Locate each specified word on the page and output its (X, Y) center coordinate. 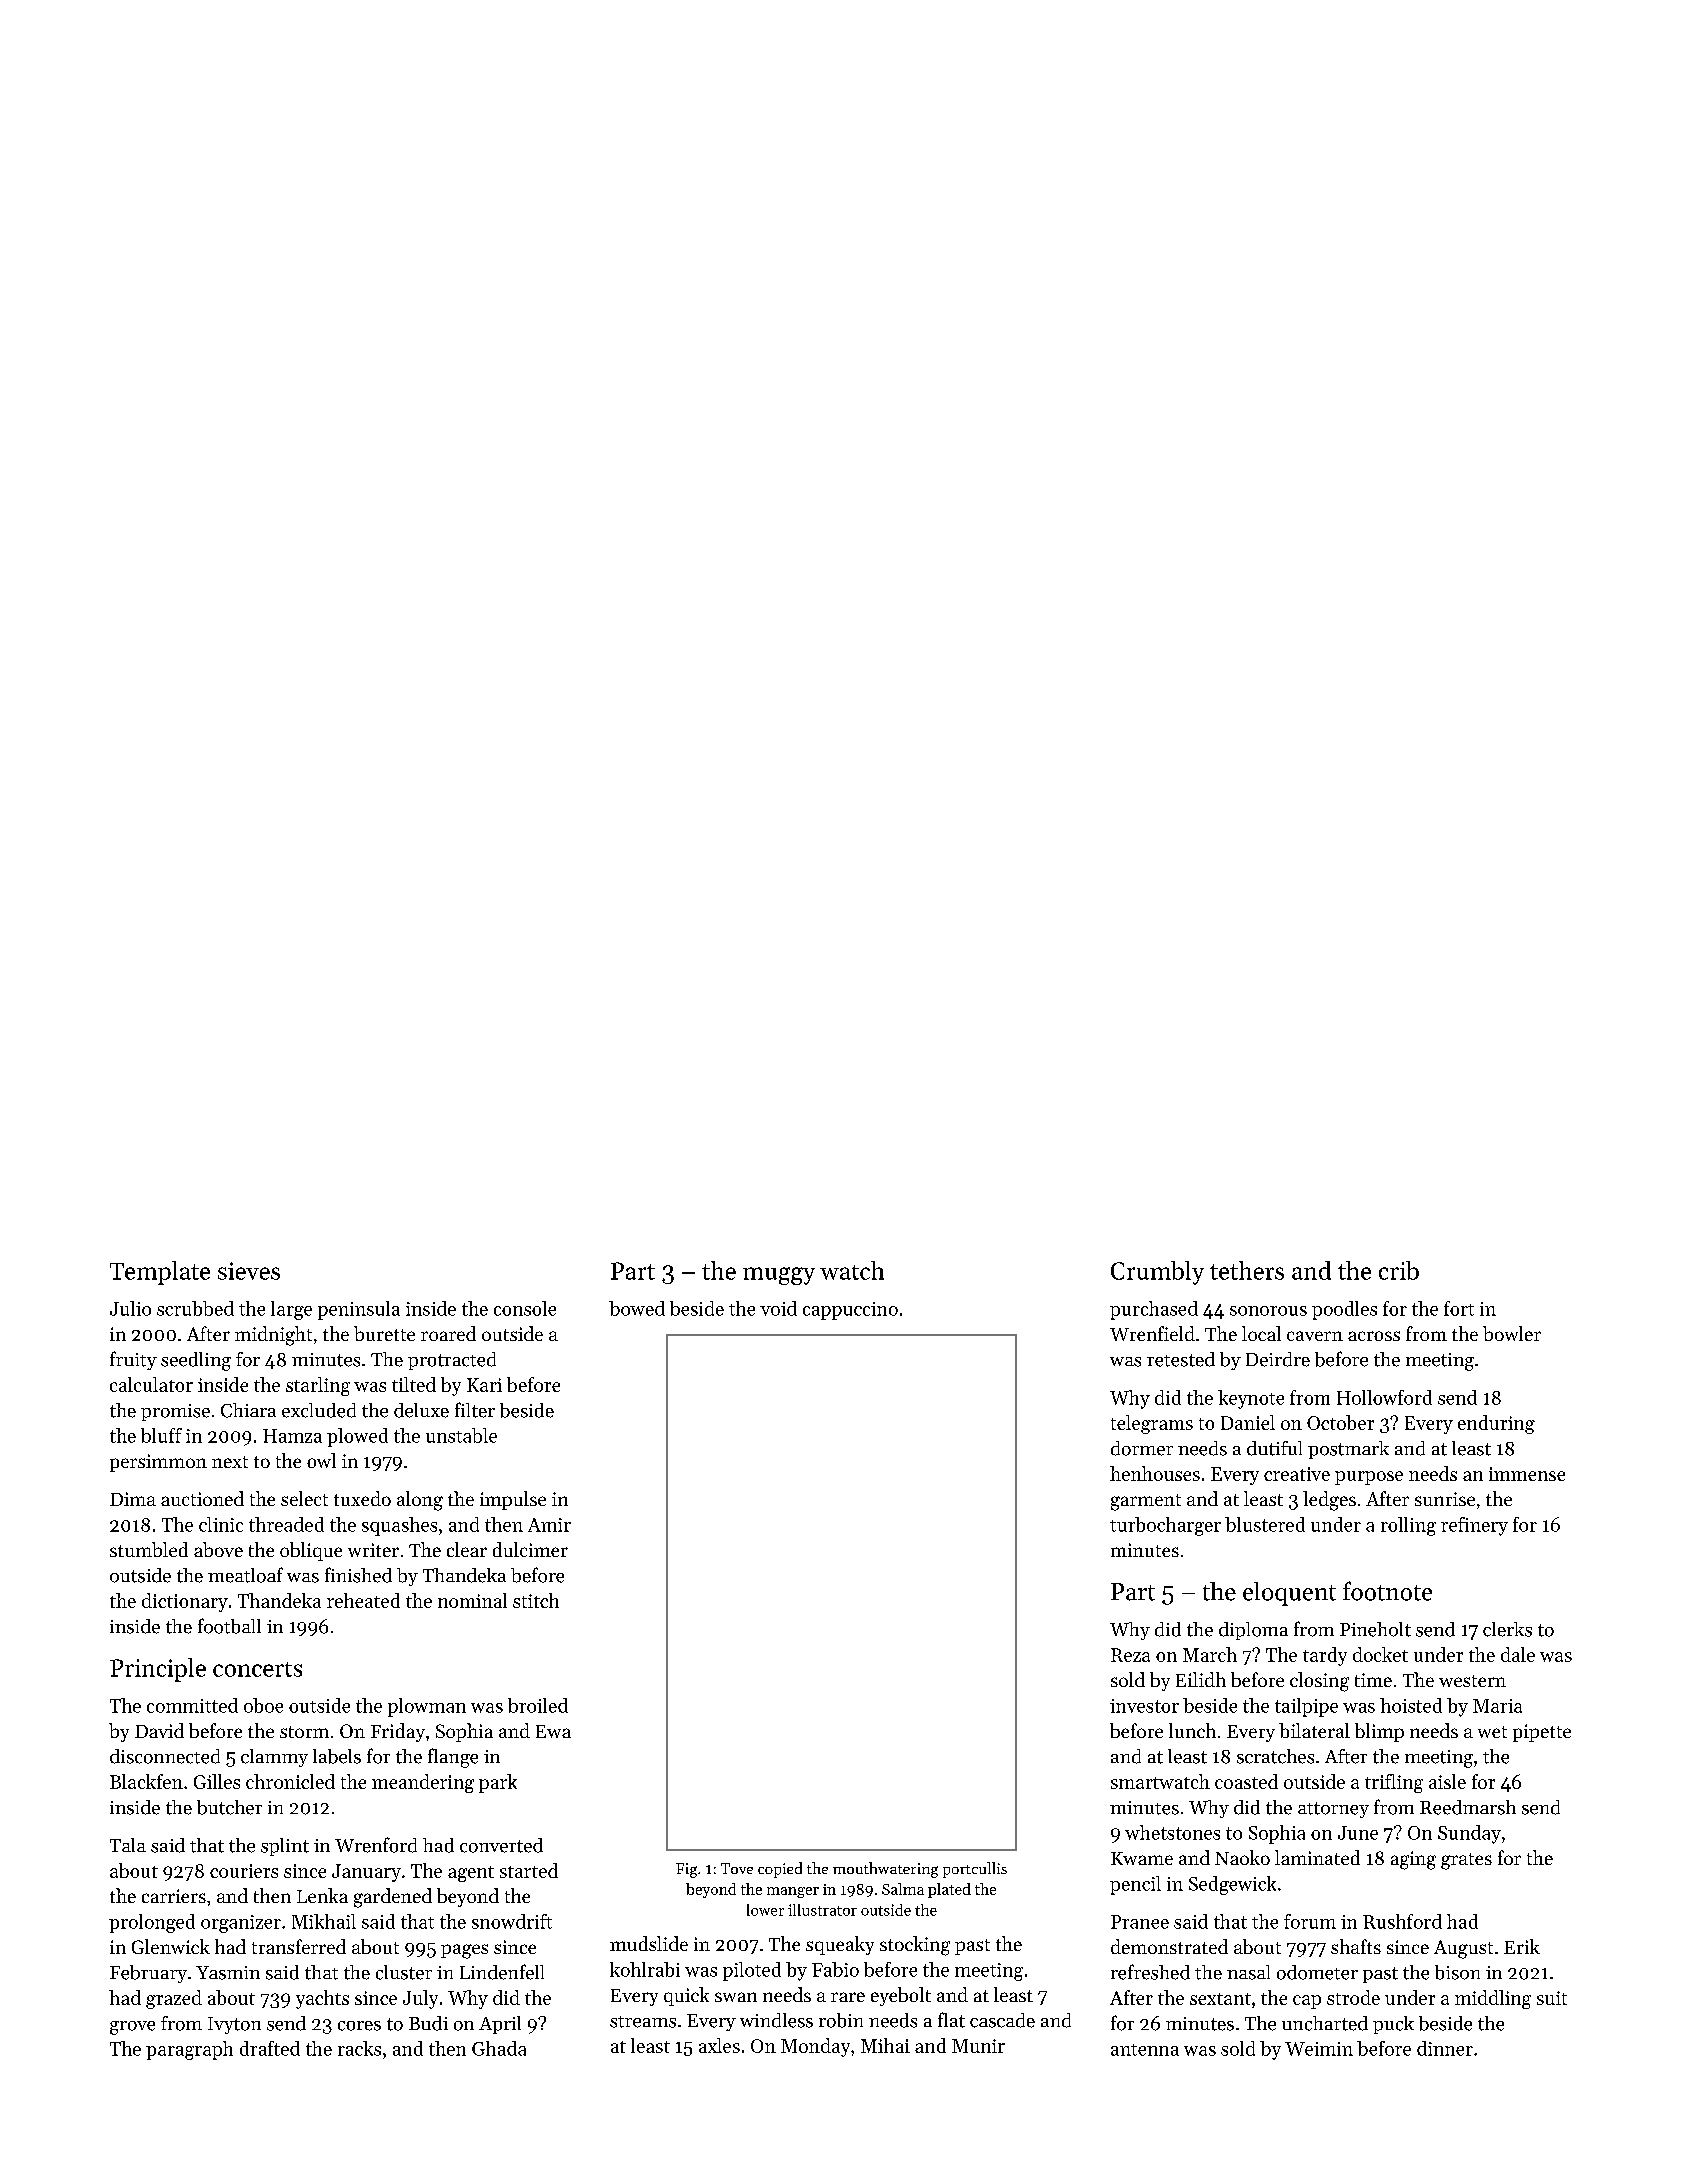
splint (285, 1847)
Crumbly (1157, 1273)
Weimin (1319, 2049)
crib (1399, 1270)
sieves (249, 1271)
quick (686, 1996)
